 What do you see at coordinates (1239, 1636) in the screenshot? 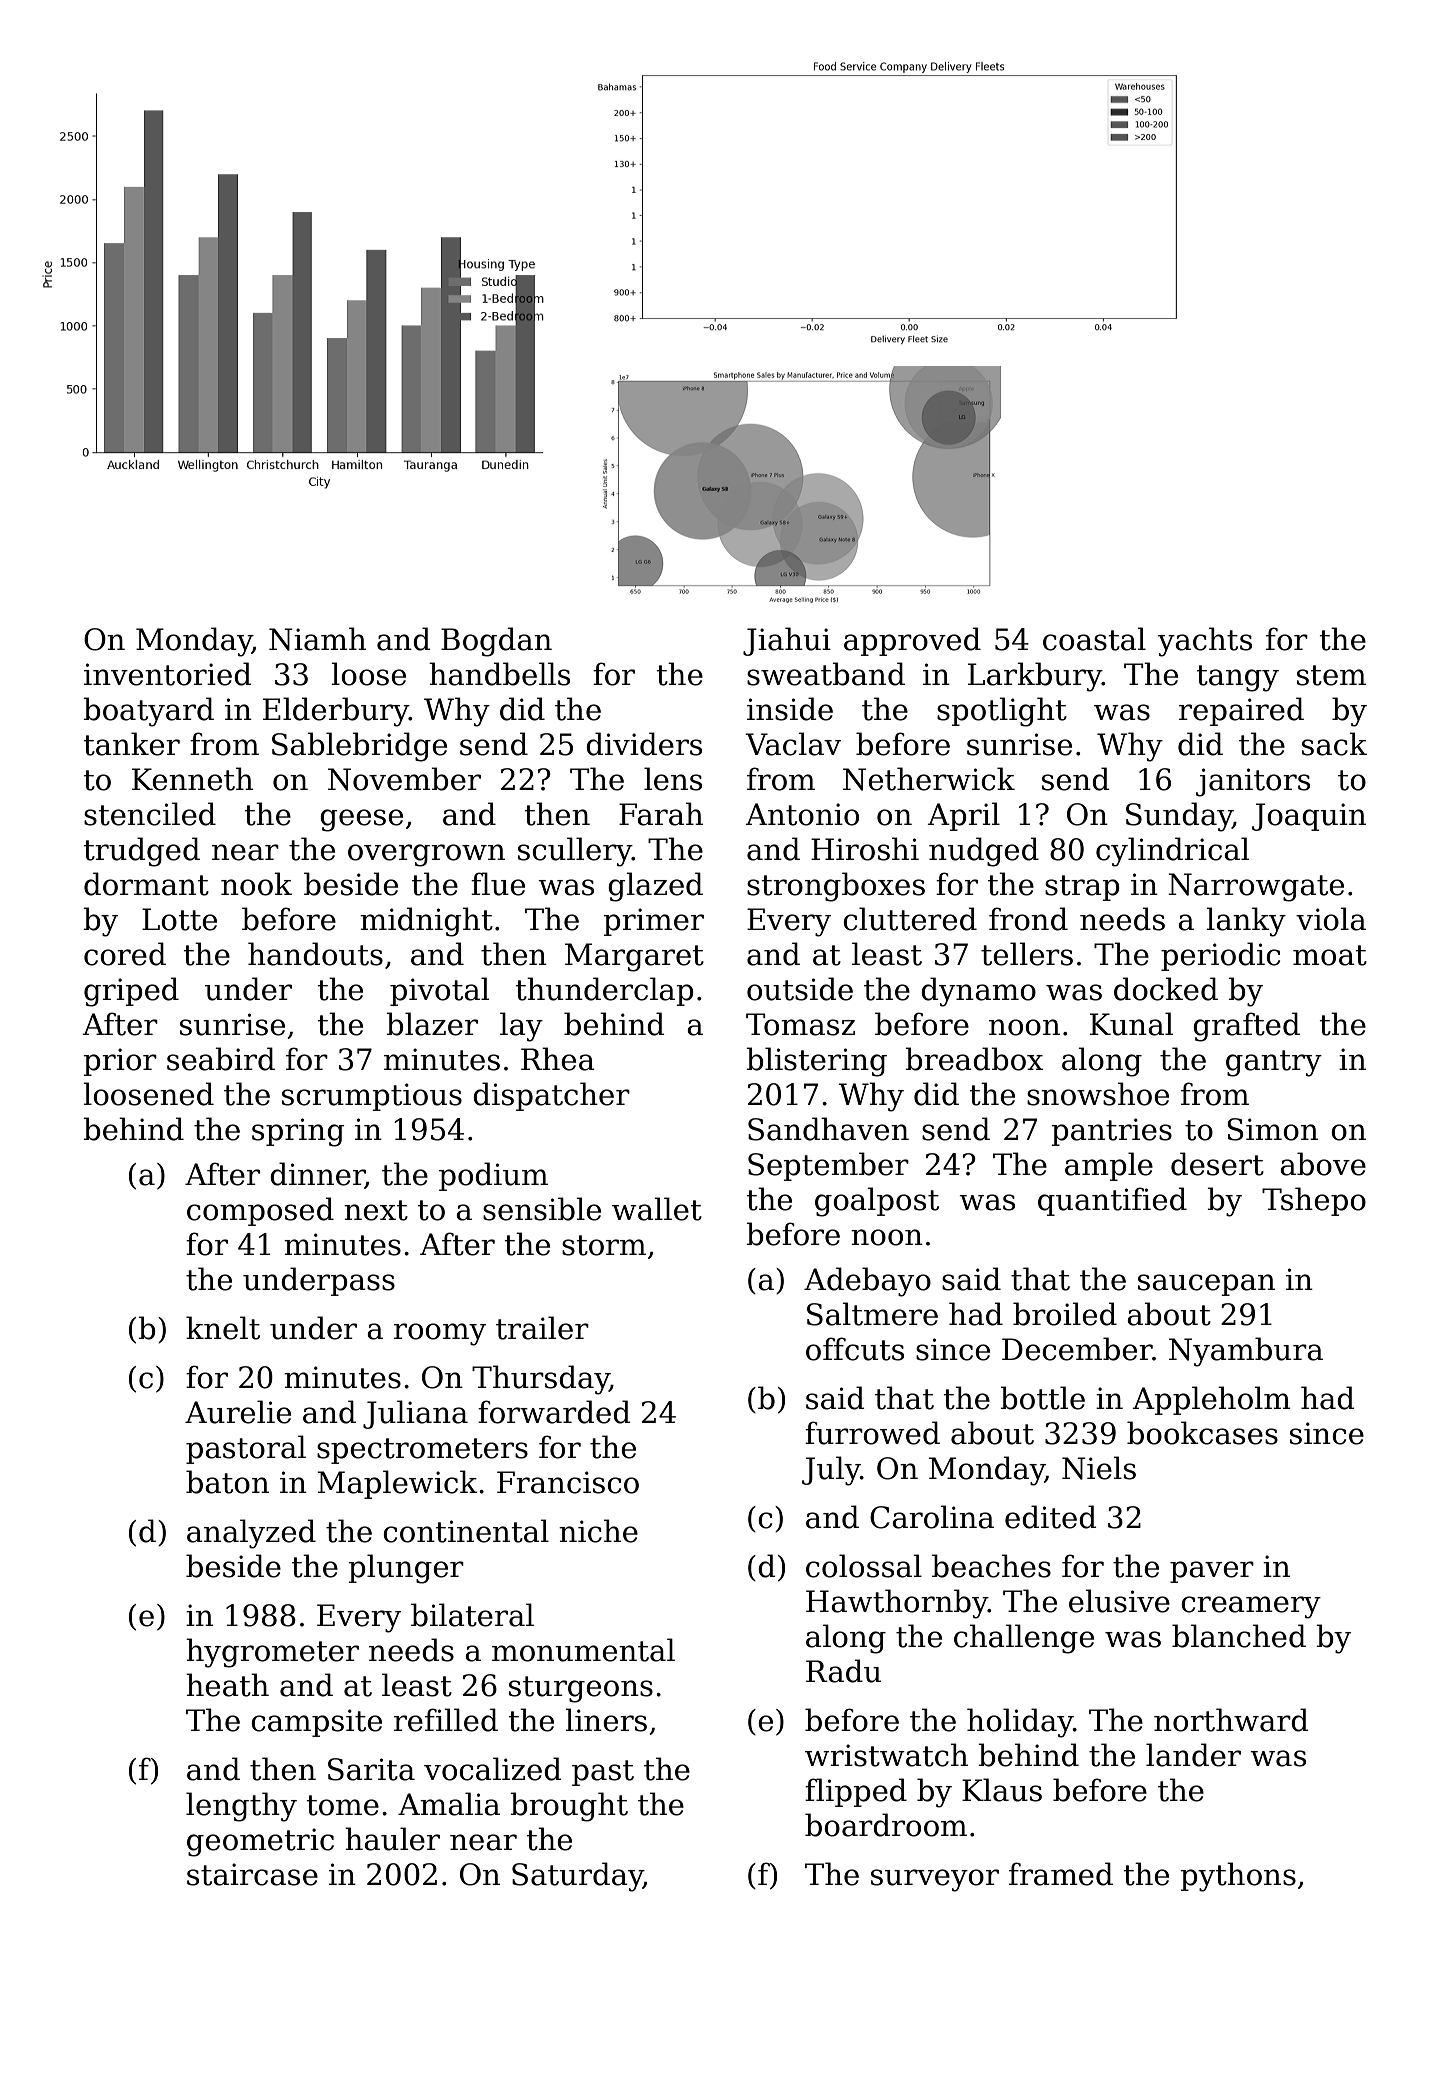
I see `blanched` at bounding box center [1239, 1636].
